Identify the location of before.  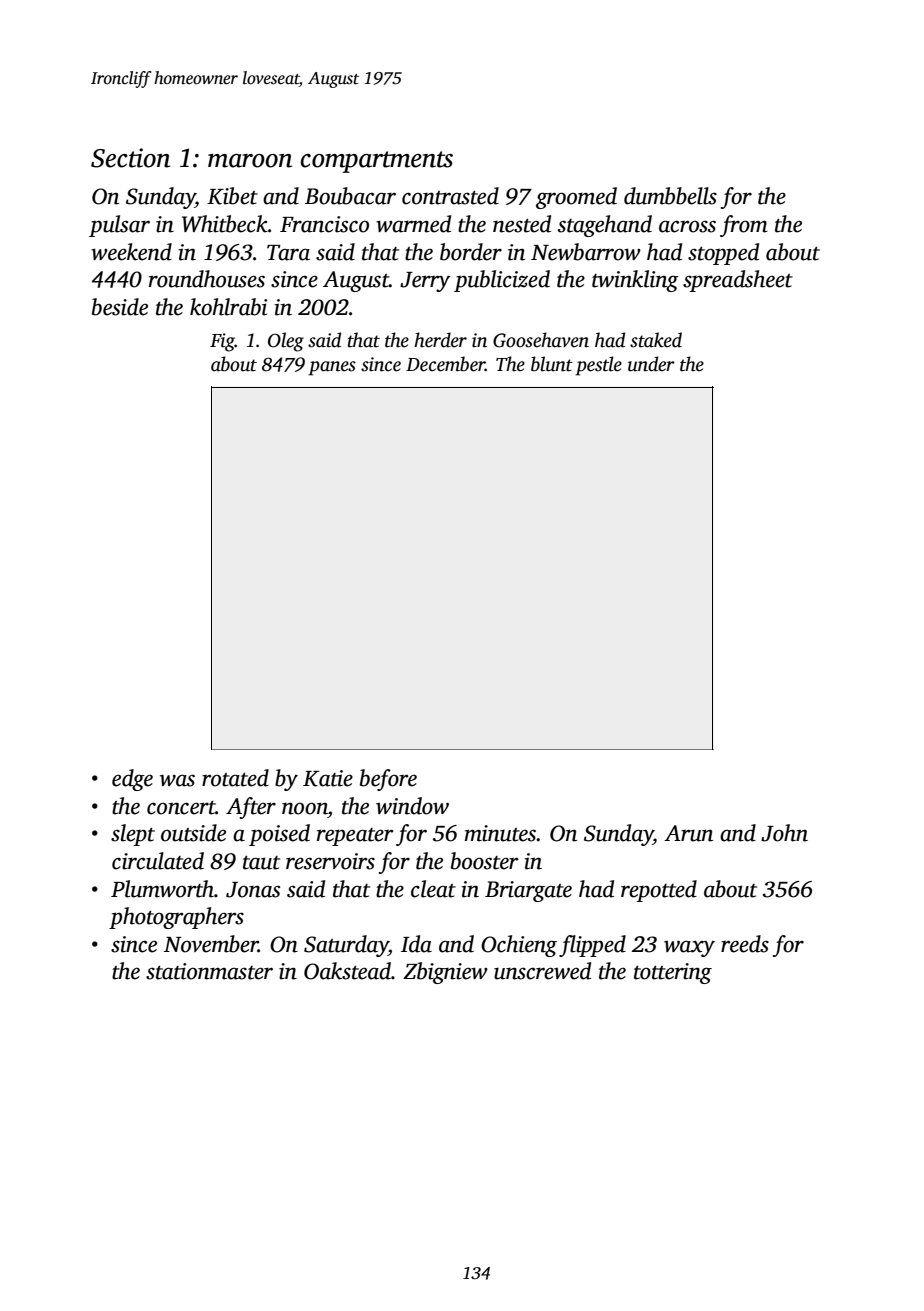
(388, 780).
